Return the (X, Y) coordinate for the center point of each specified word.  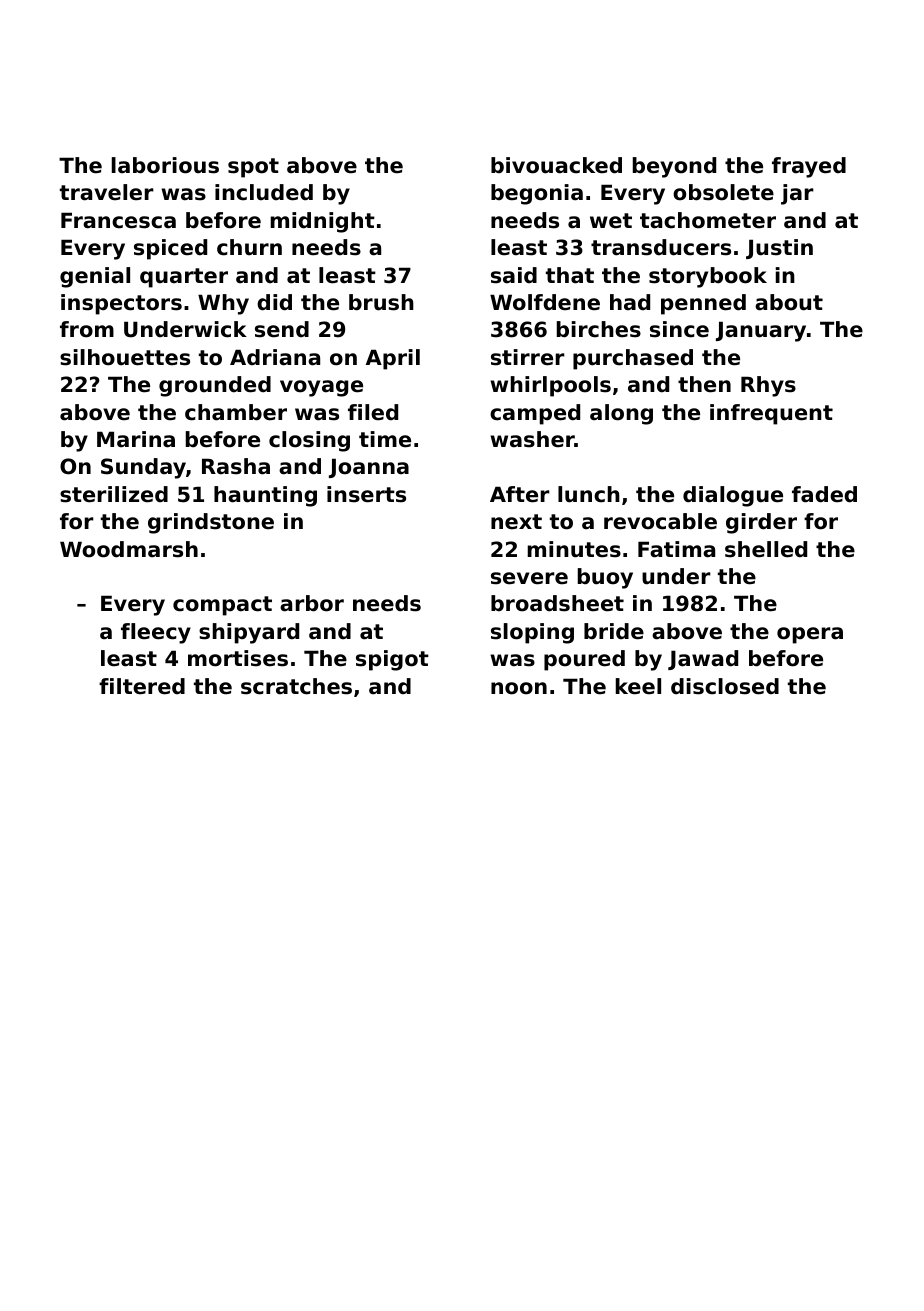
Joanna (369, 468)
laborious (165, 165)
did (274, 302)
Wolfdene (545, 302)
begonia (537, 194)
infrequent (771, 414)
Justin (779, 249)
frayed (809, 167)
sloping (532, 633)
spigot (392, 660)
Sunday (143, 468)
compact (222, 606)
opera (810, 635)
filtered (142, 686)
